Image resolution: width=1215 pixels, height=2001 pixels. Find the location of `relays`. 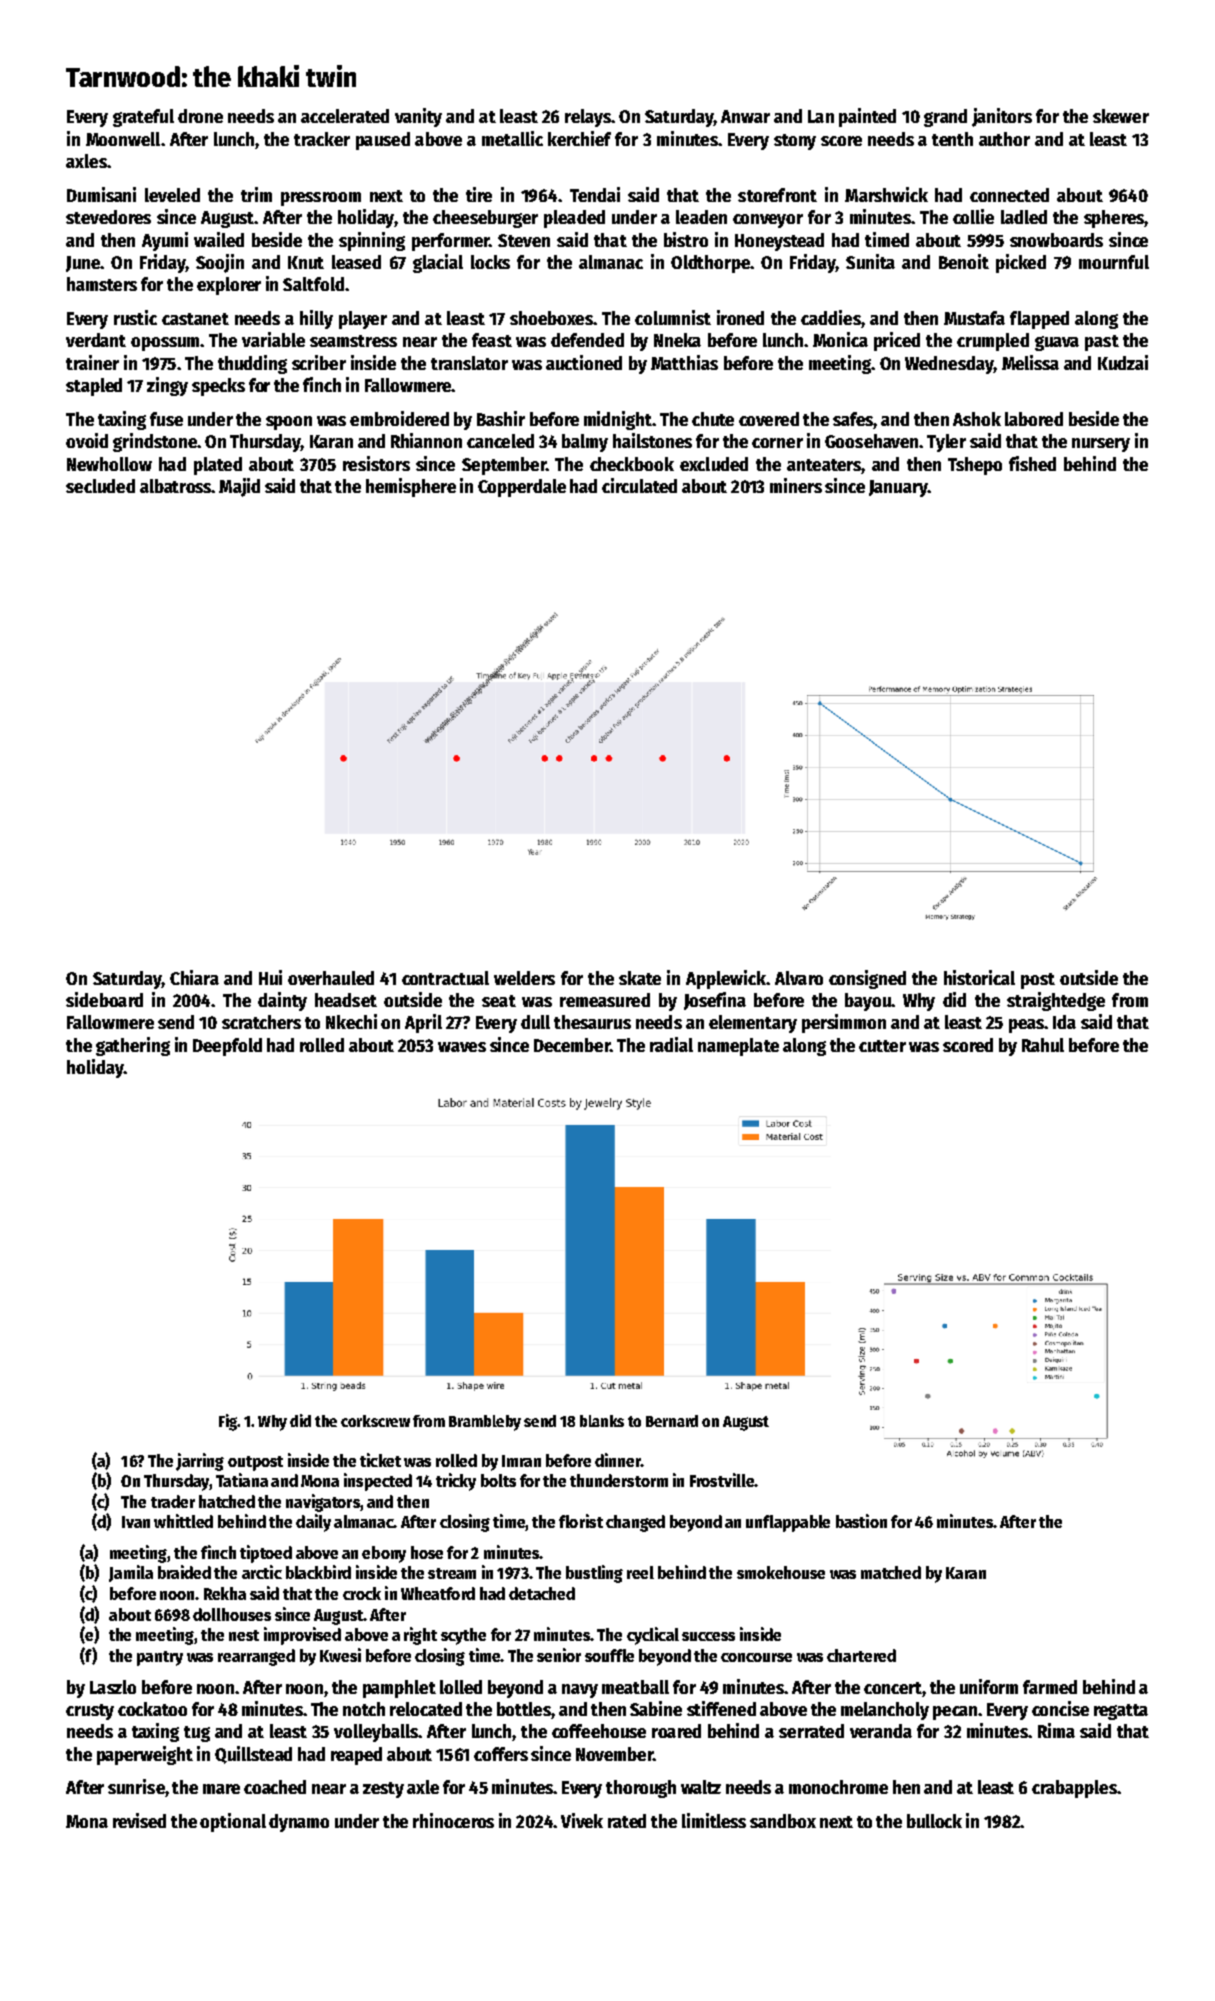

relays is located at coordinates (588, 118).
